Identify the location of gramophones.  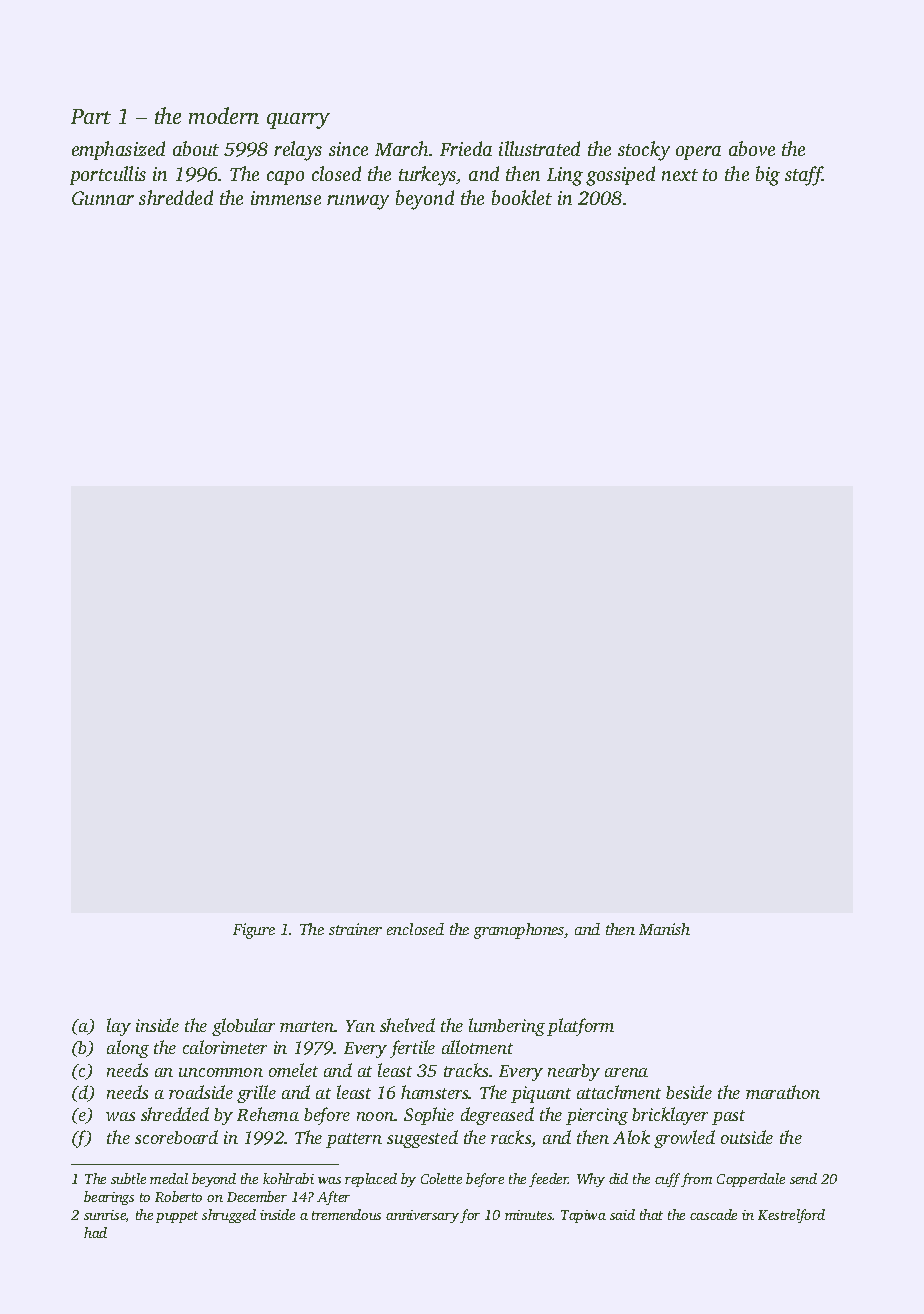
(519, 931).
